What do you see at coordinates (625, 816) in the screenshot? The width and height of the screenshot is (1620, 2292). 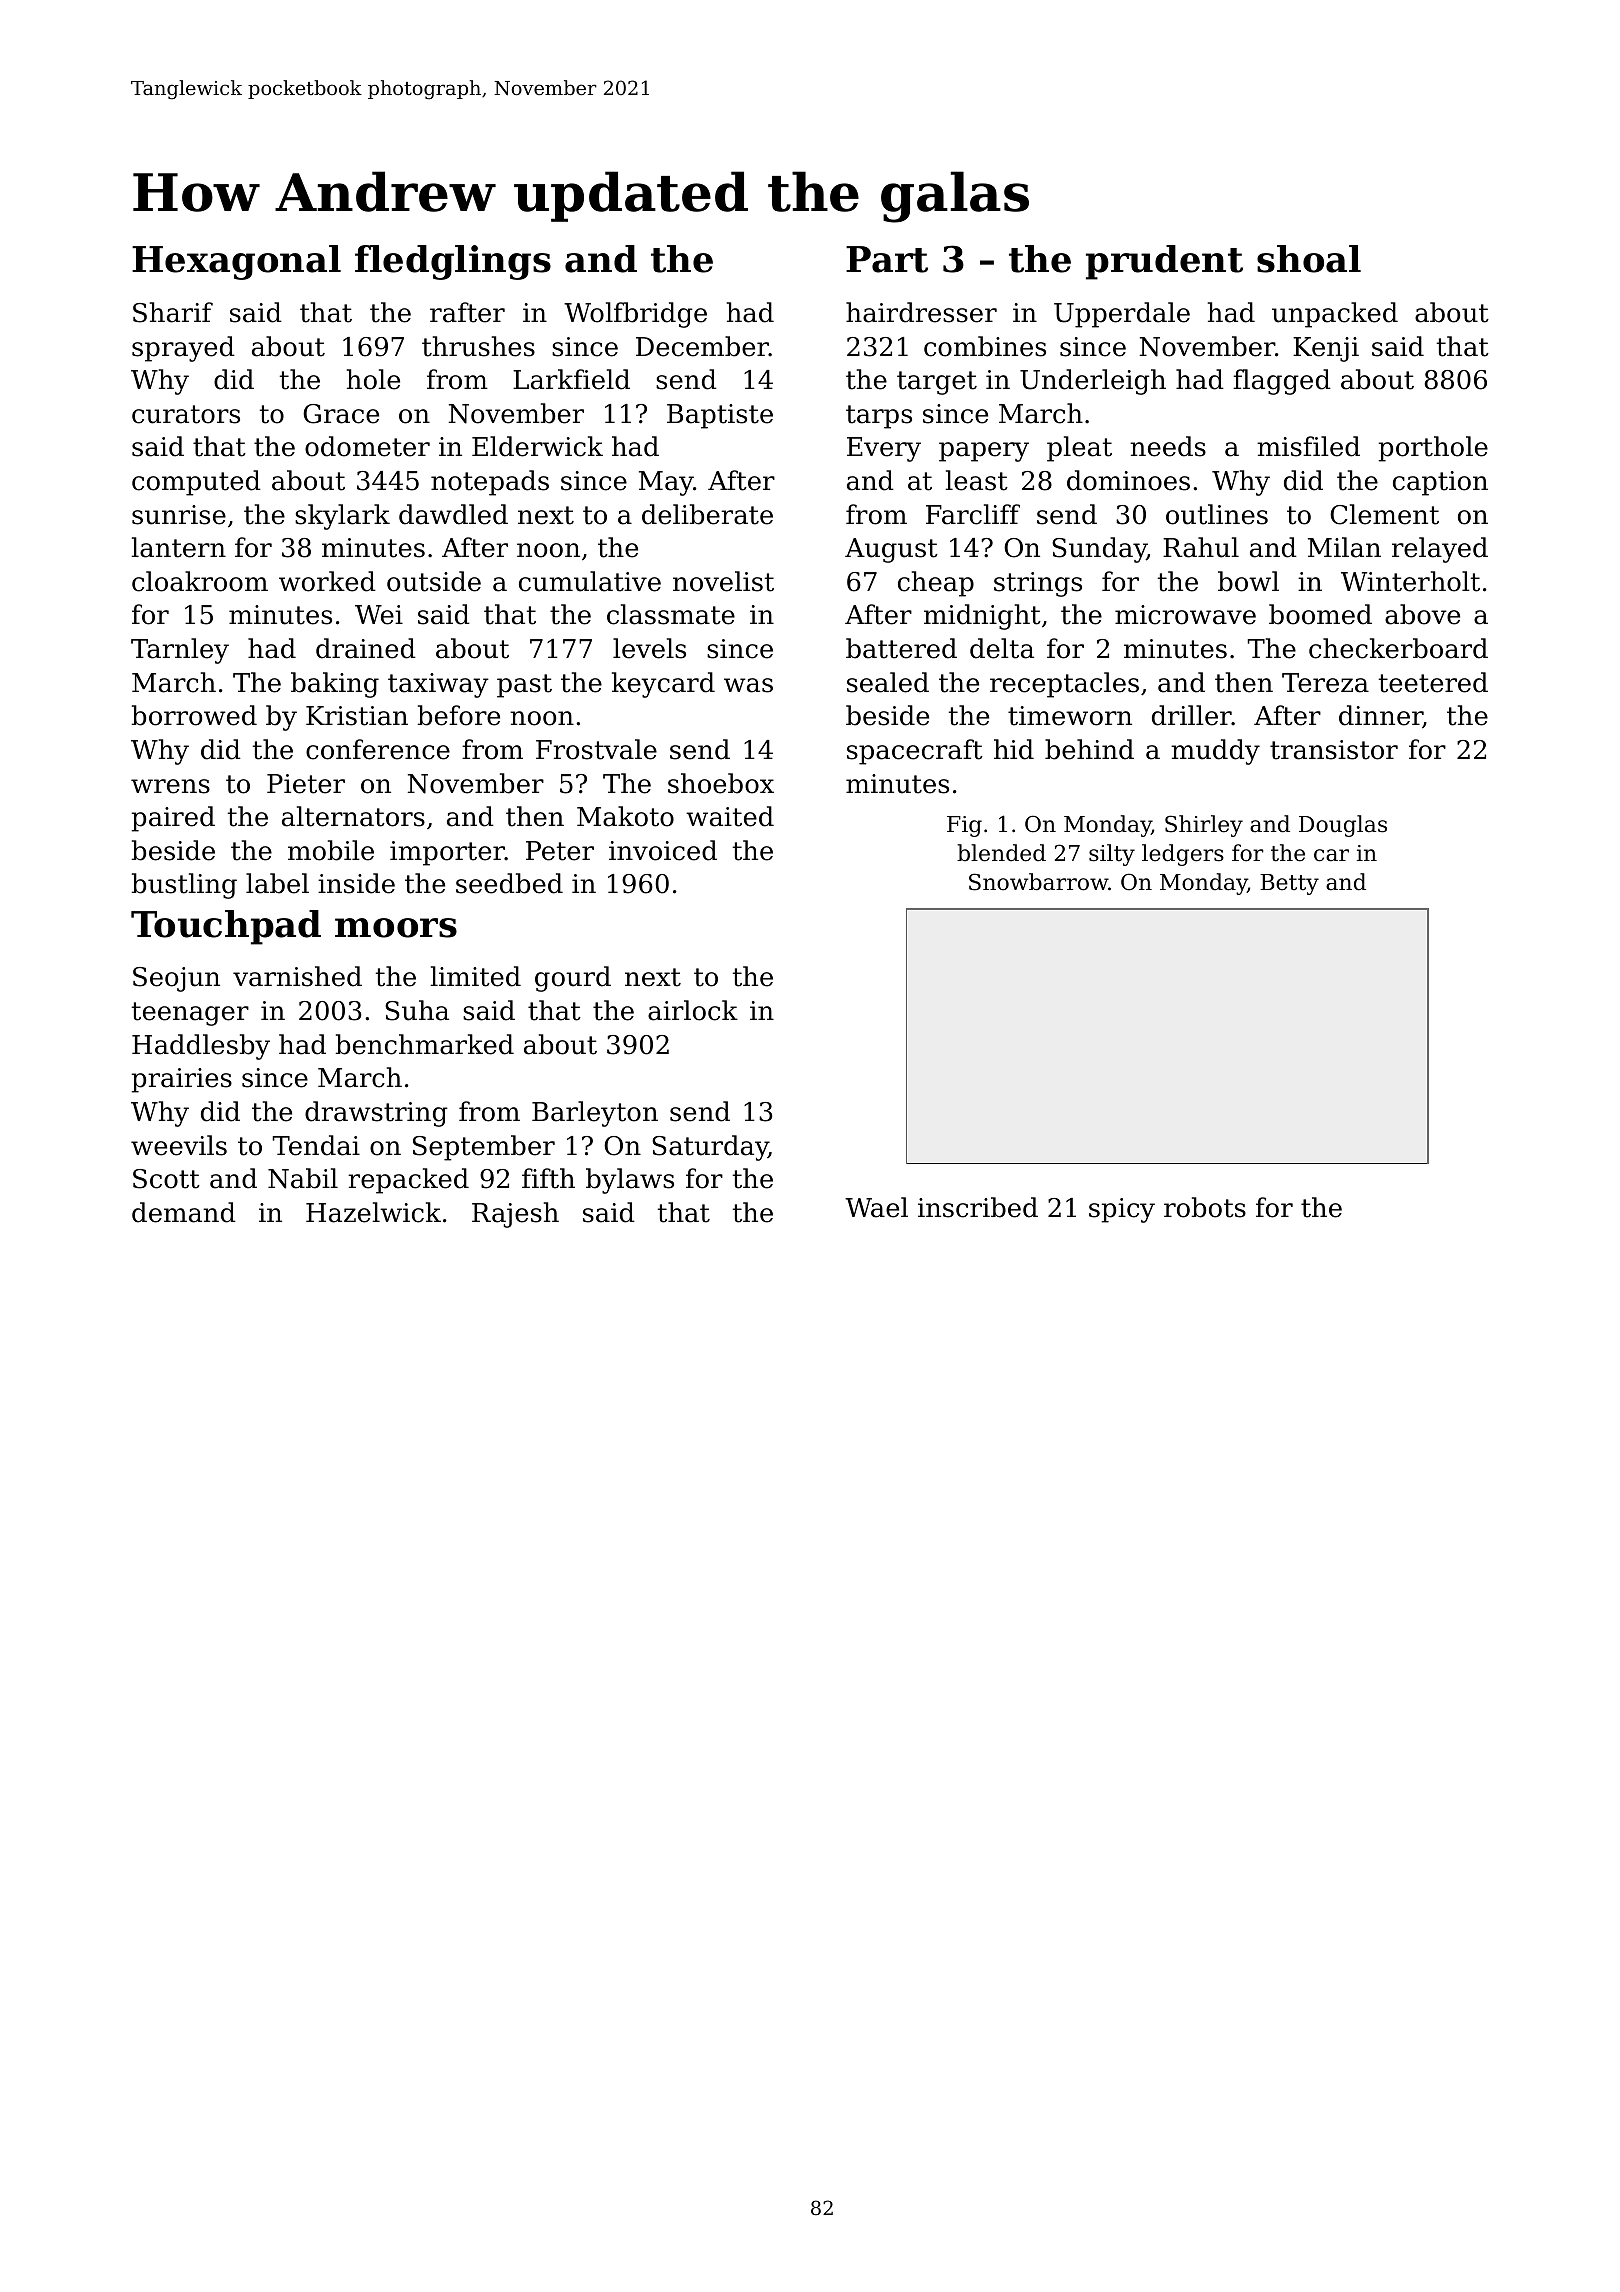 I see `Makoto` at bounding box center [625, 816].
